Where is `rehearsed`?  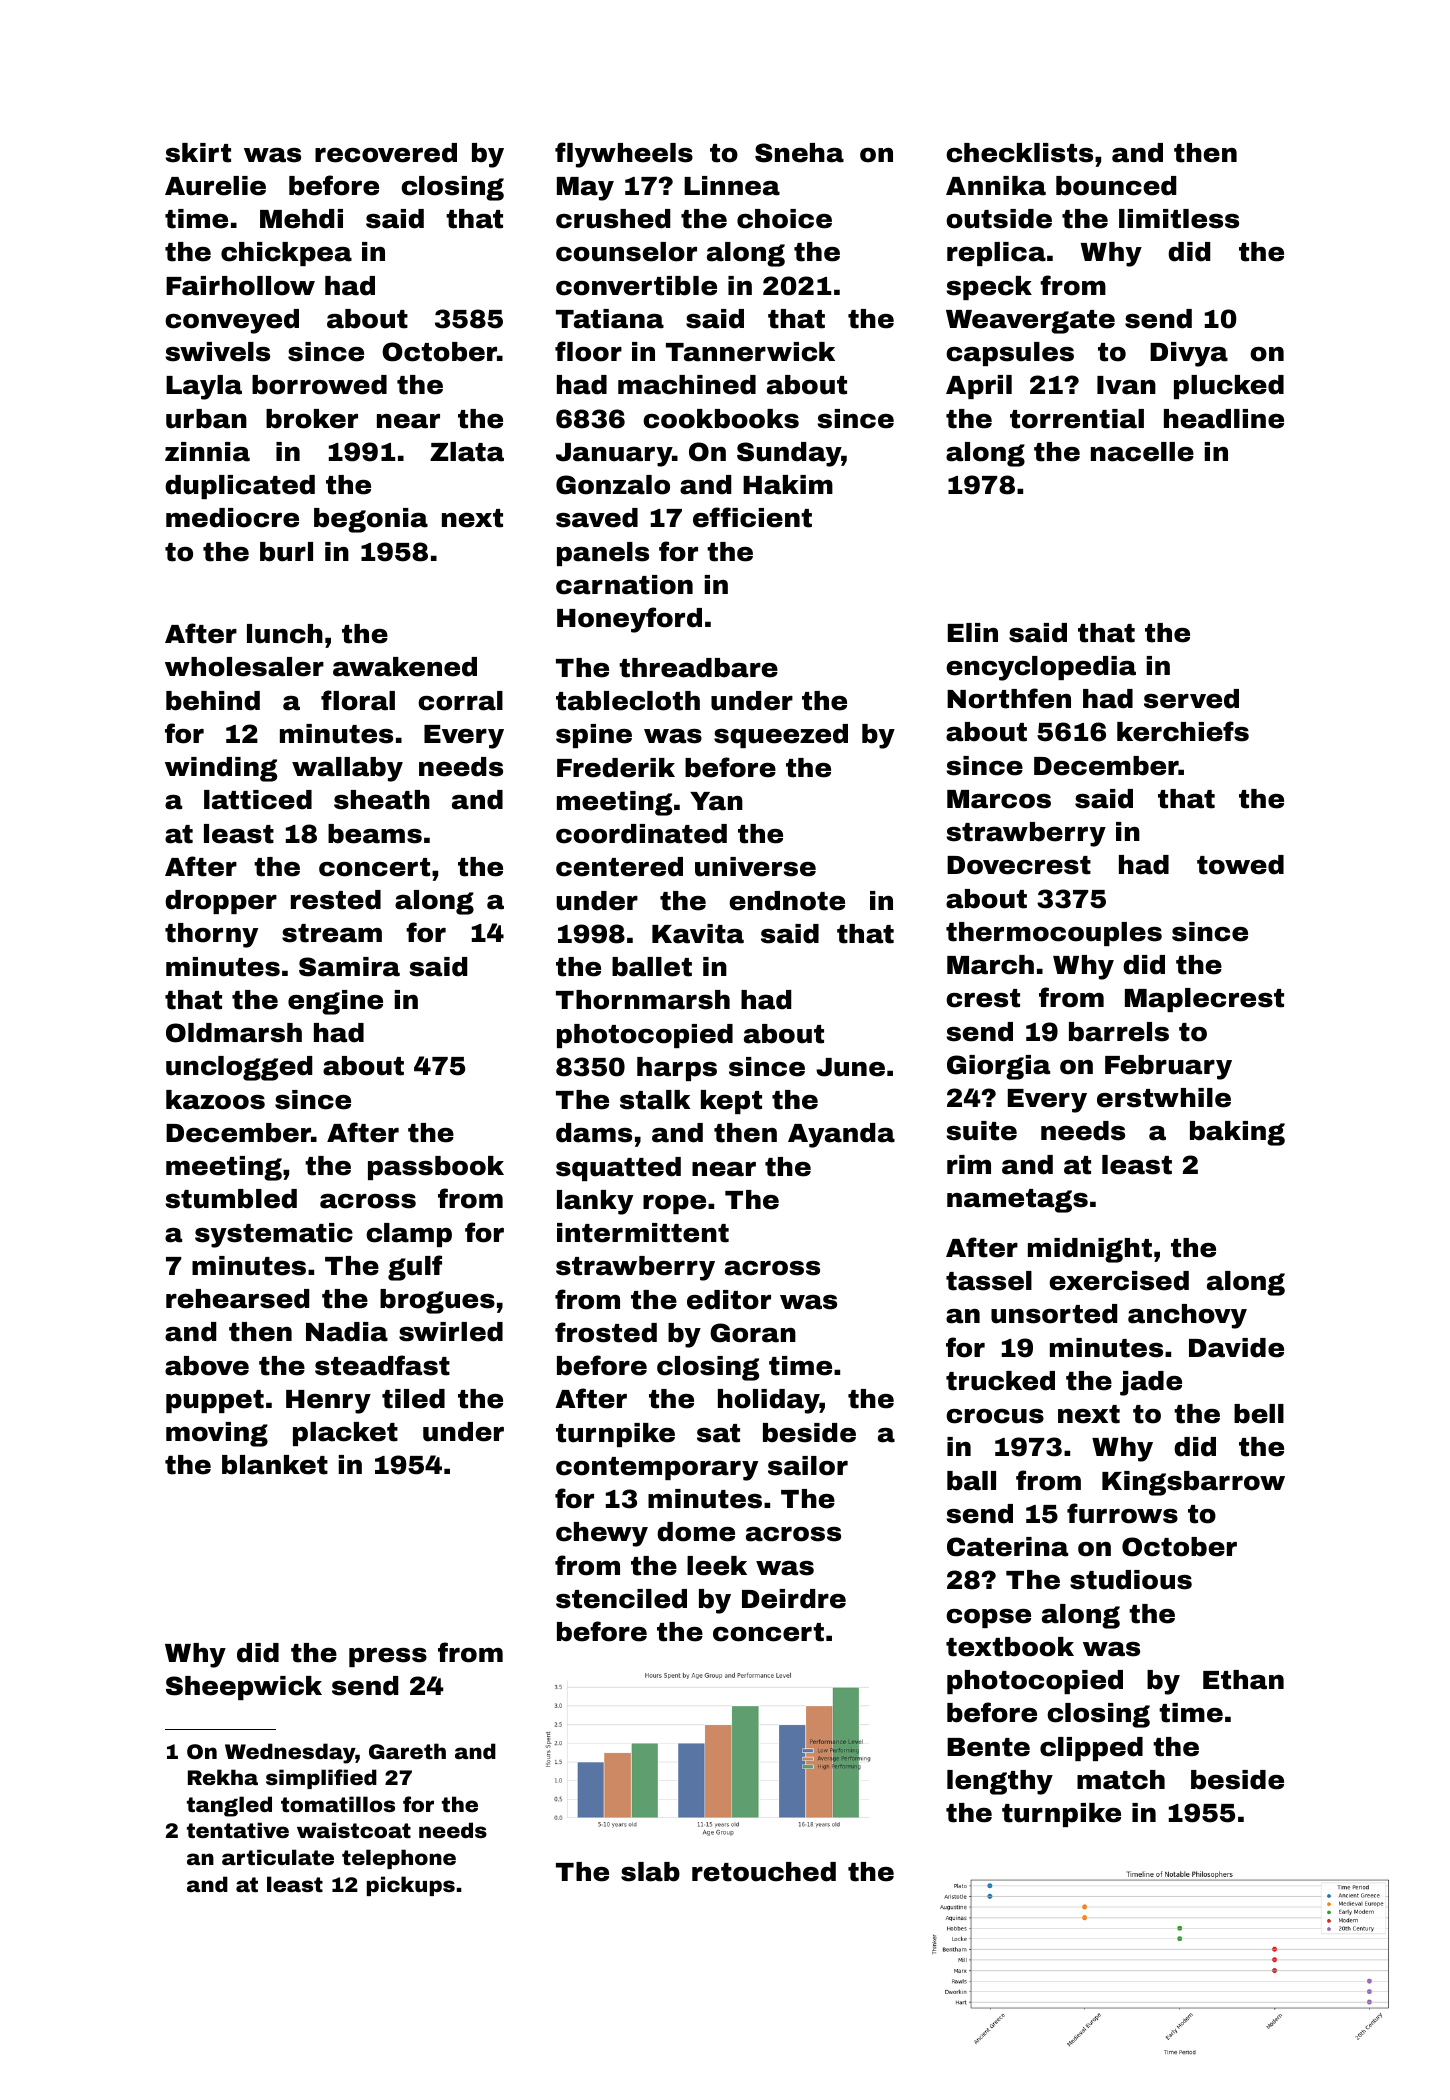
rehearsed is located at coordinates (237, 1299).
